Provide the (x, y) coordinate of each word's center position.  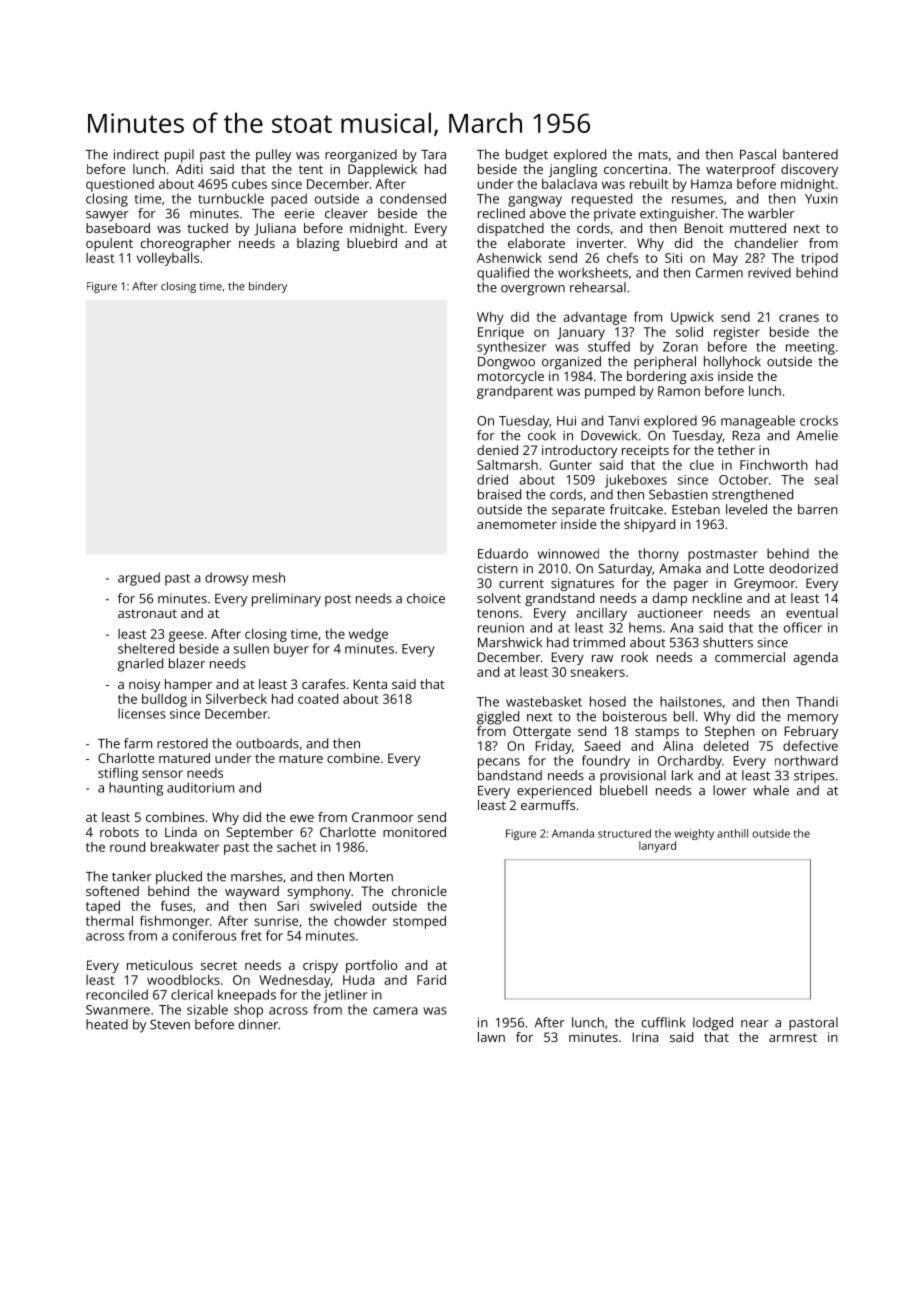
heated (107, 1024)
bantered (810, 154)
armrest (793, 1037)
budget (527, 156)
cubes (249, 183)
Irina (646, 1037)
